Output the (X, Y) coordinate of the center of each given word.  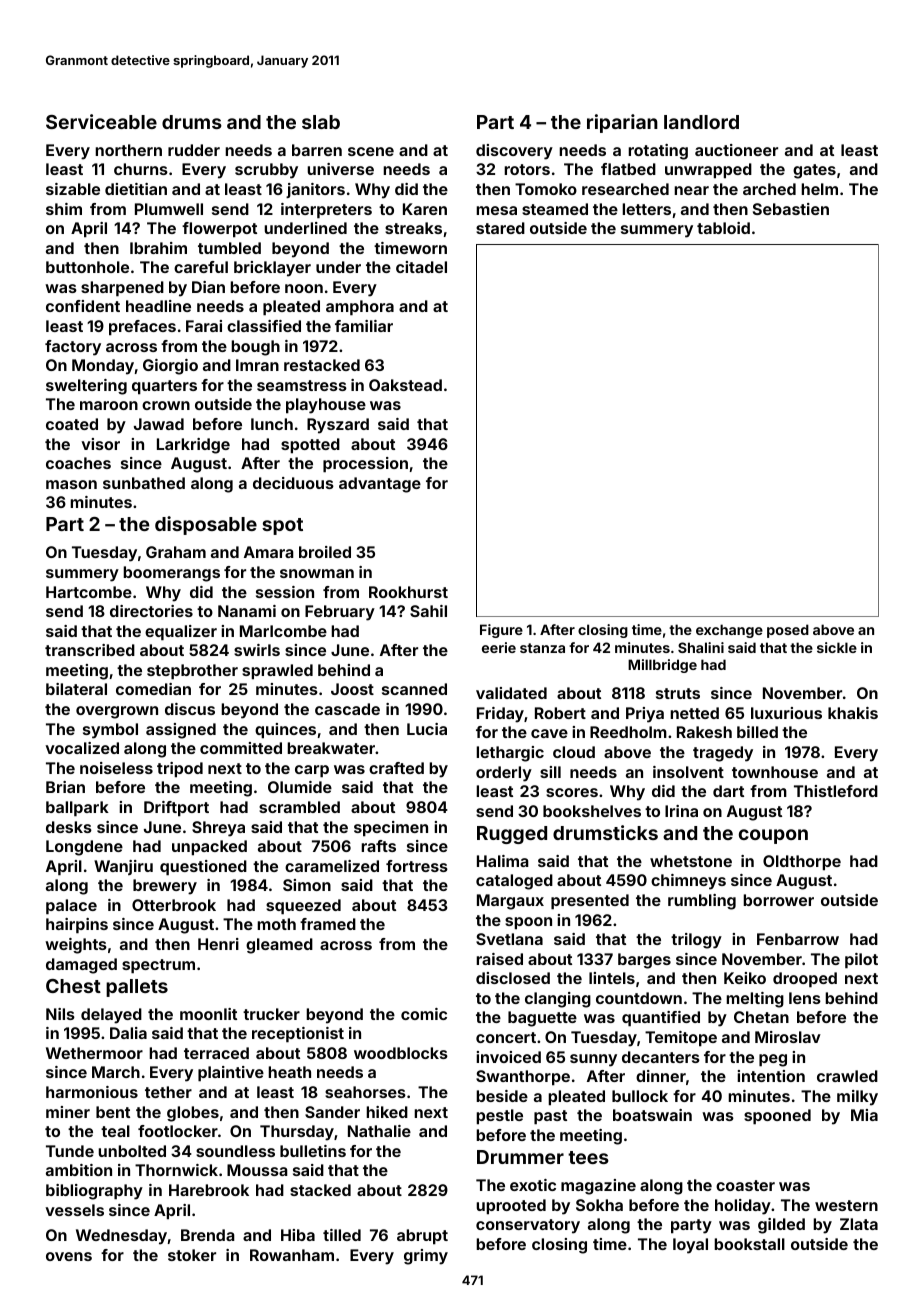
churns (141, 169)
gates (814, 171)
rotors (527, 169)
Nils (60, 1014)
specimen (391, 829)
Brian (65, 787)
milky (857, 1098)
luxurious (786, 713)
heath (289, 1072)
